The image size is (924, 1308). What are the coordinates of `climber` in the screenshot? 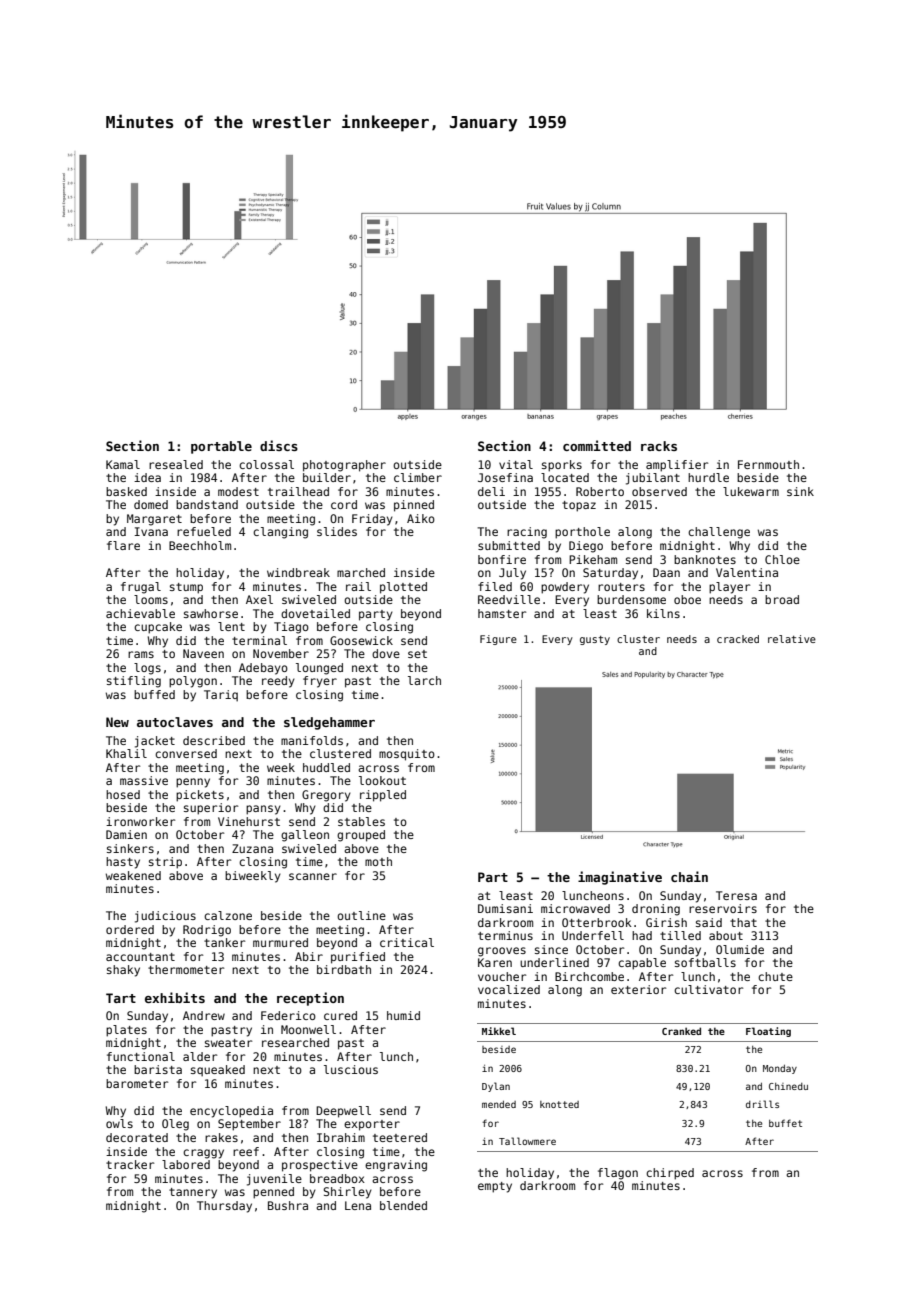 It's located at (418, 477).
